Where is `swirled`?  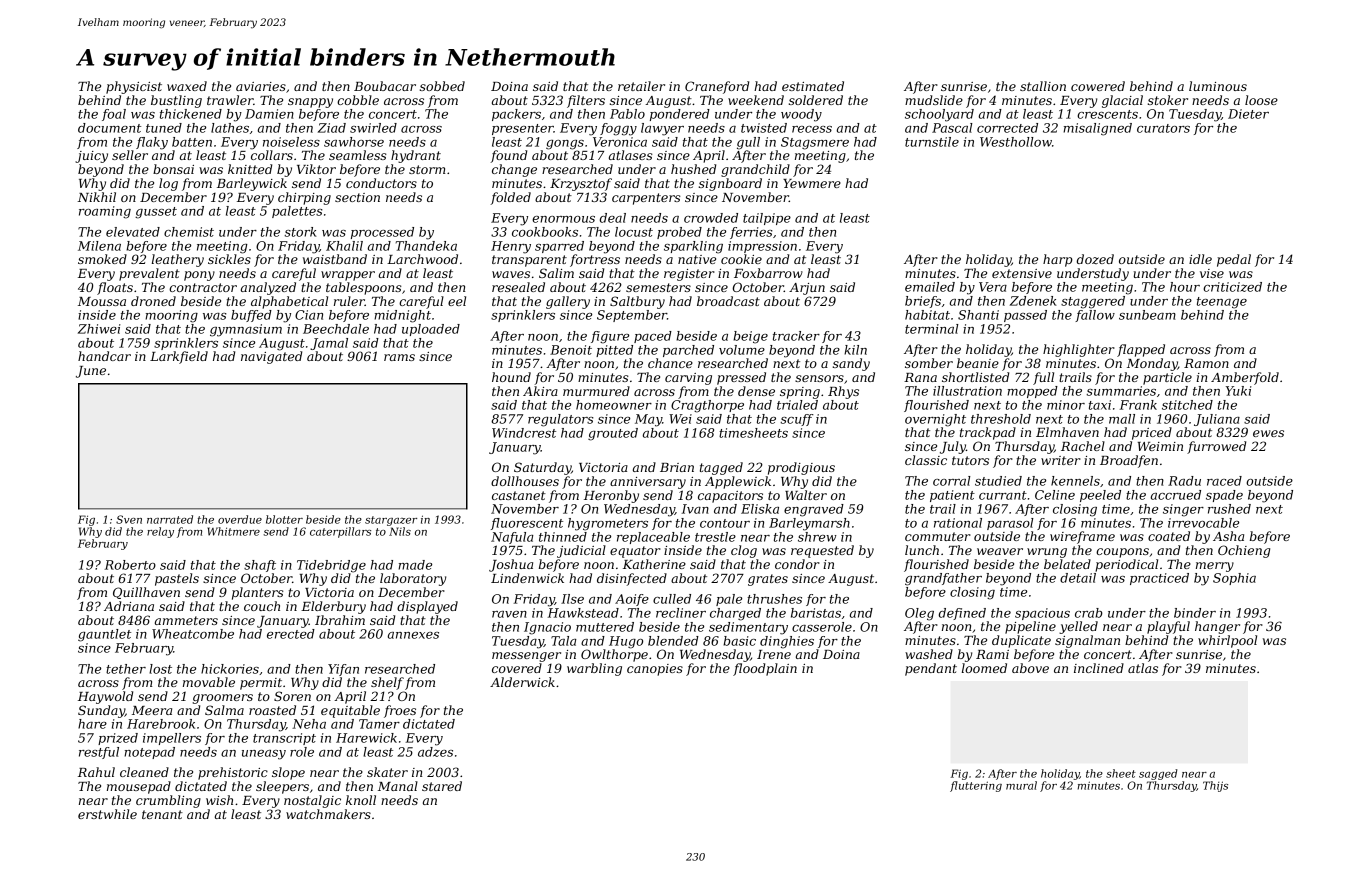 swirled is located at coordinates (373, 128).
